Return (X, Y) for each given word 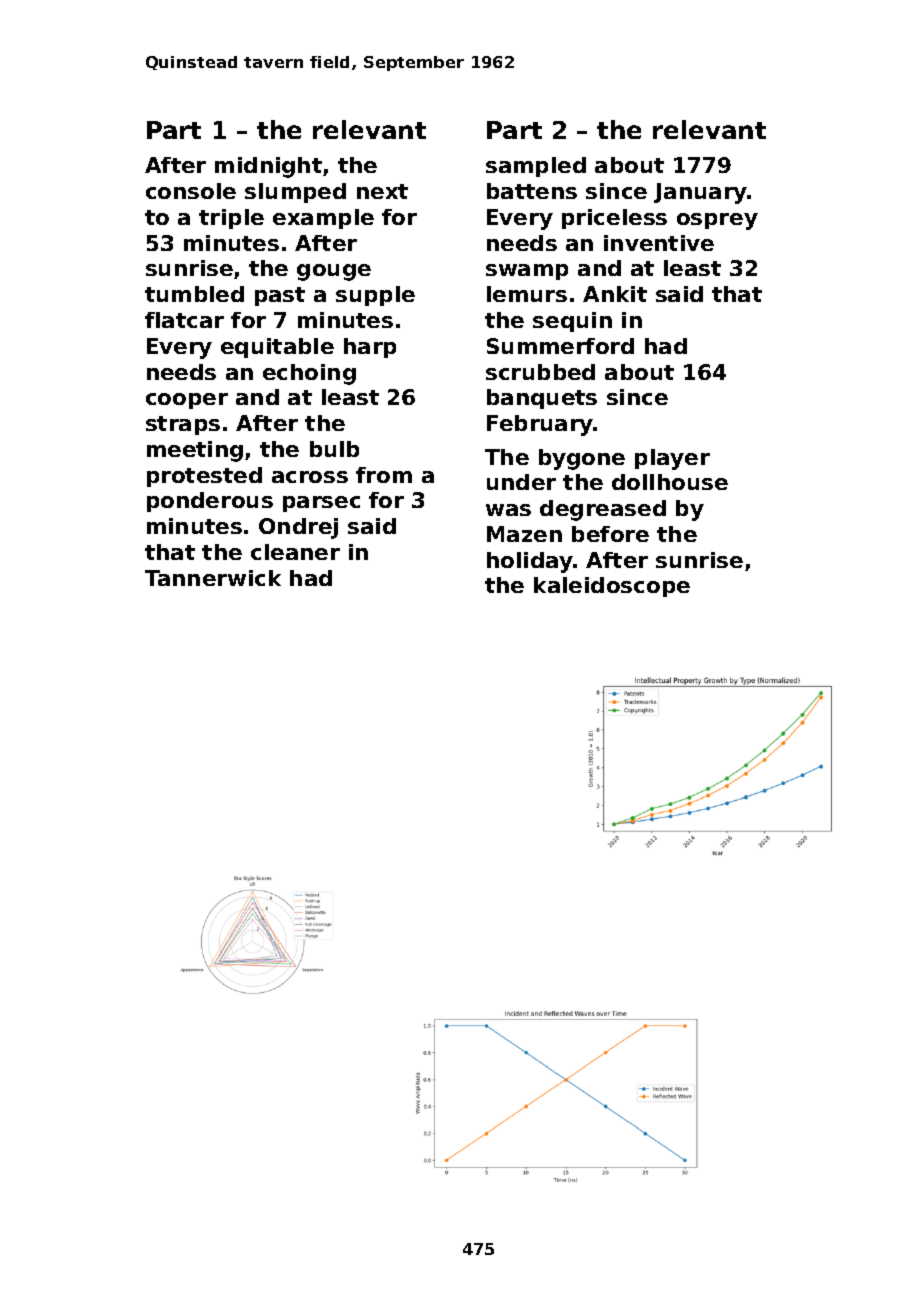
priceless (614, 219)
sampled (536, 167)
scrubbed (540, 372)
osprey (717, 221)
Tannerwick (213, 578)
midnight (268, 167)
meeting (195, 451)
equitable (277, 348)
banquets (542, 399)
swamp (527, 272)
